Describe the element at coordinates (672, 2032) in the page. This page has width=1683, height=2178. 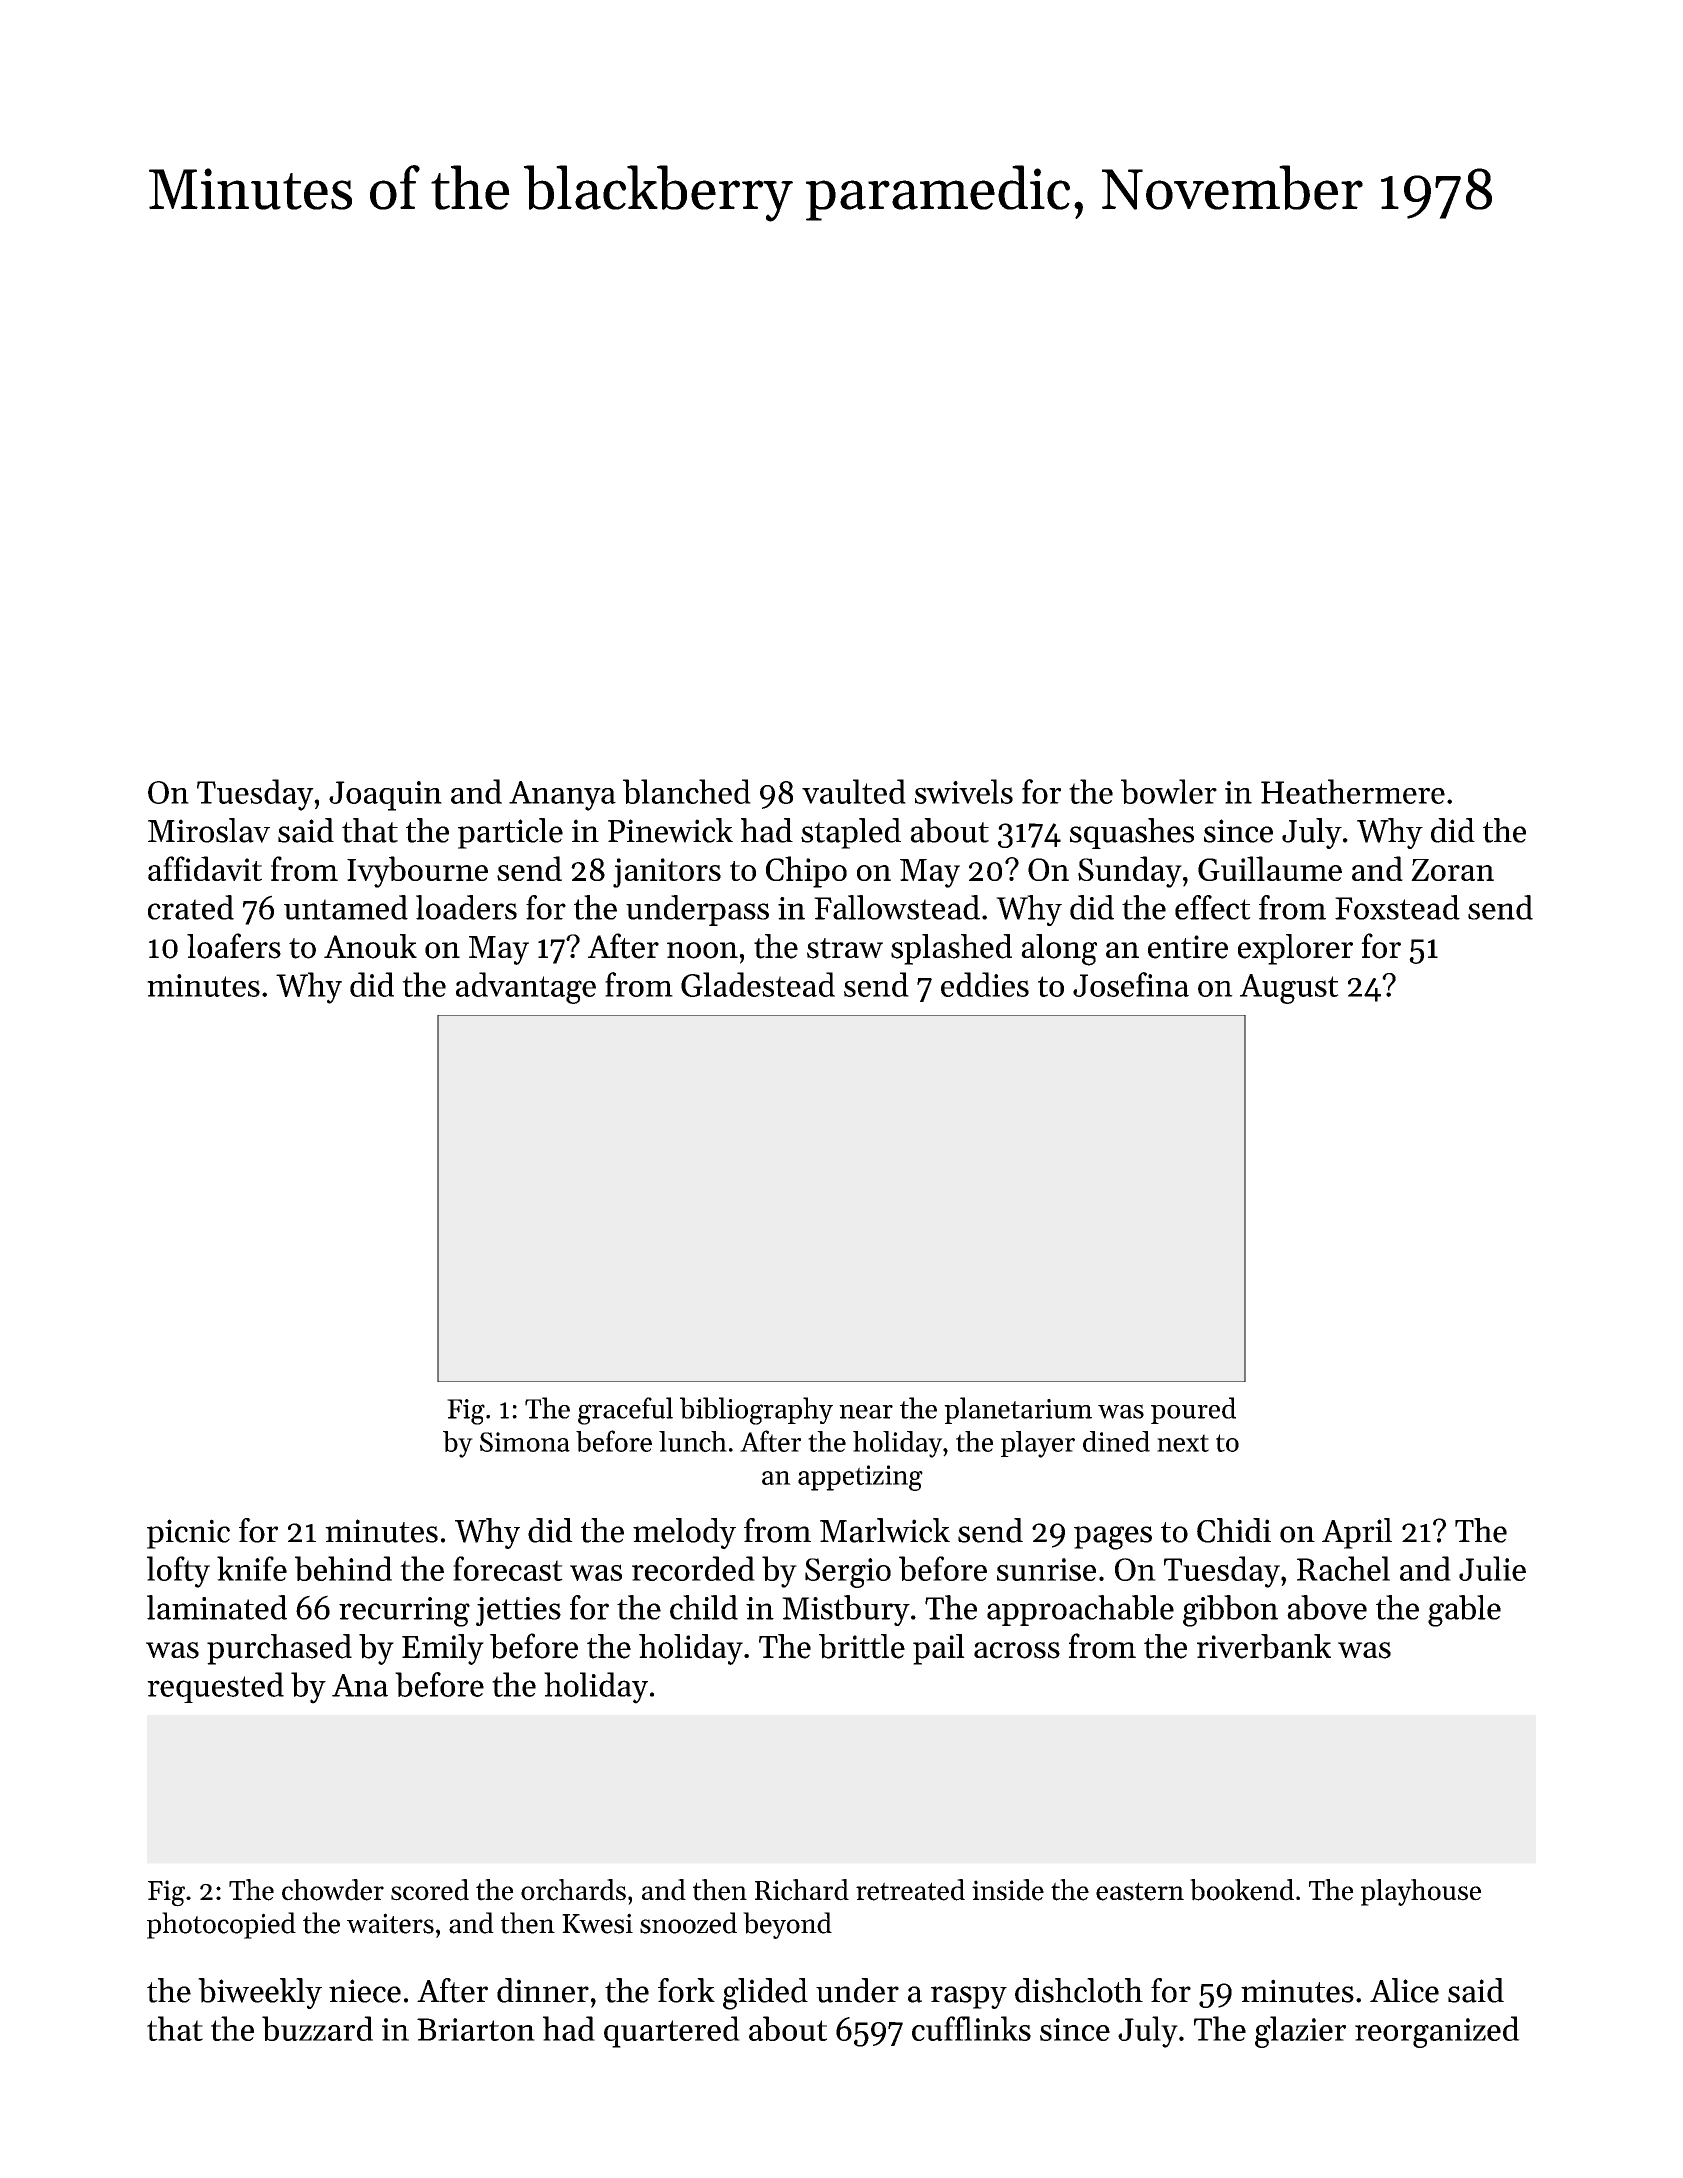
I see `quartered` at that location.
